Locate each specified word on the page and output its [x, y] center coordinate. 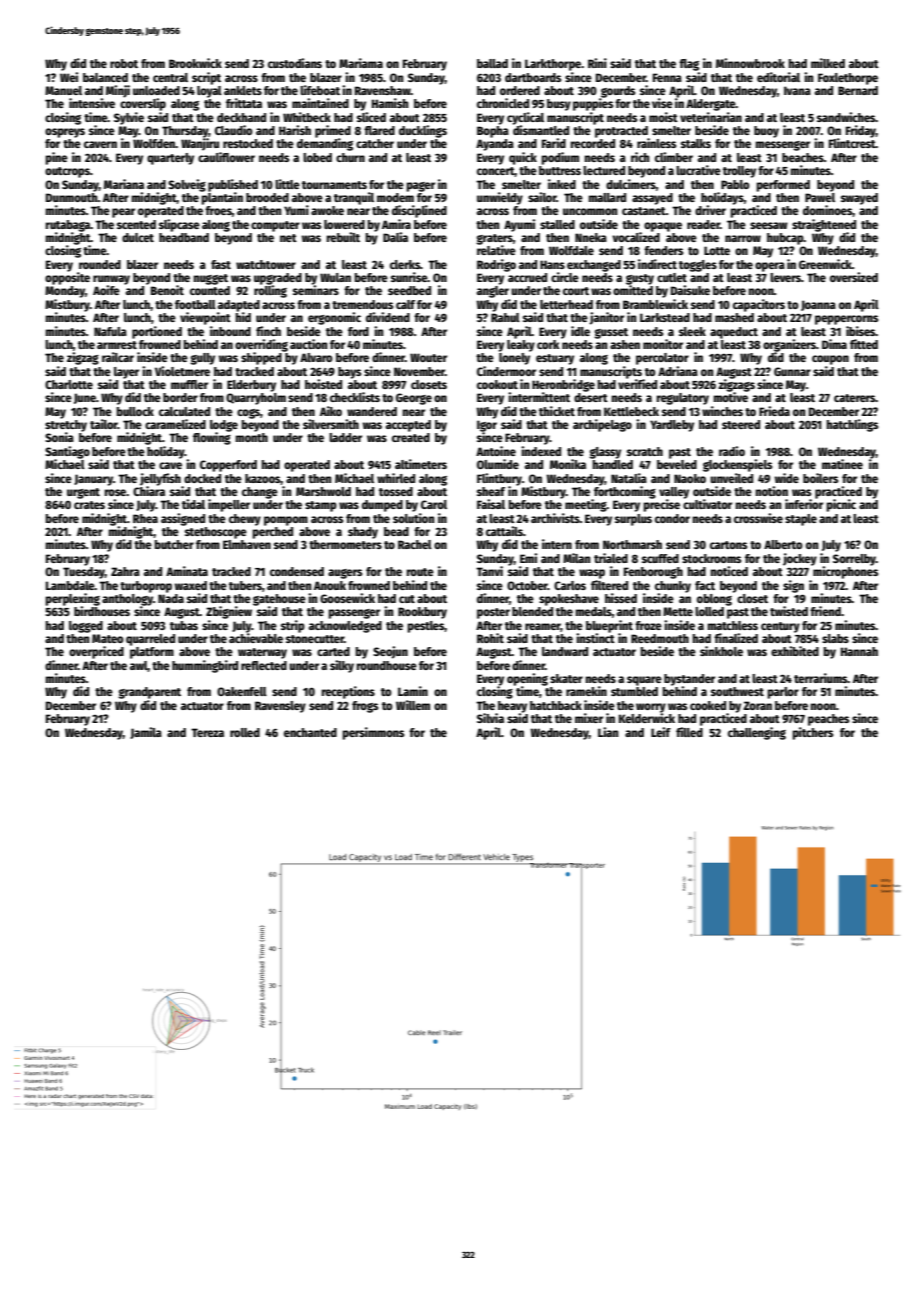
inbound [230, 331]
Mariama [361, 63]
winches [722, 411]
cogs [248, 414]
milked [828, 63]
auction [308, 344]
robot [124, 63]
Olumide [498, 464]
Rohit [490, 638]
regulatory [682, 399]
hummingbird [205, 666]
